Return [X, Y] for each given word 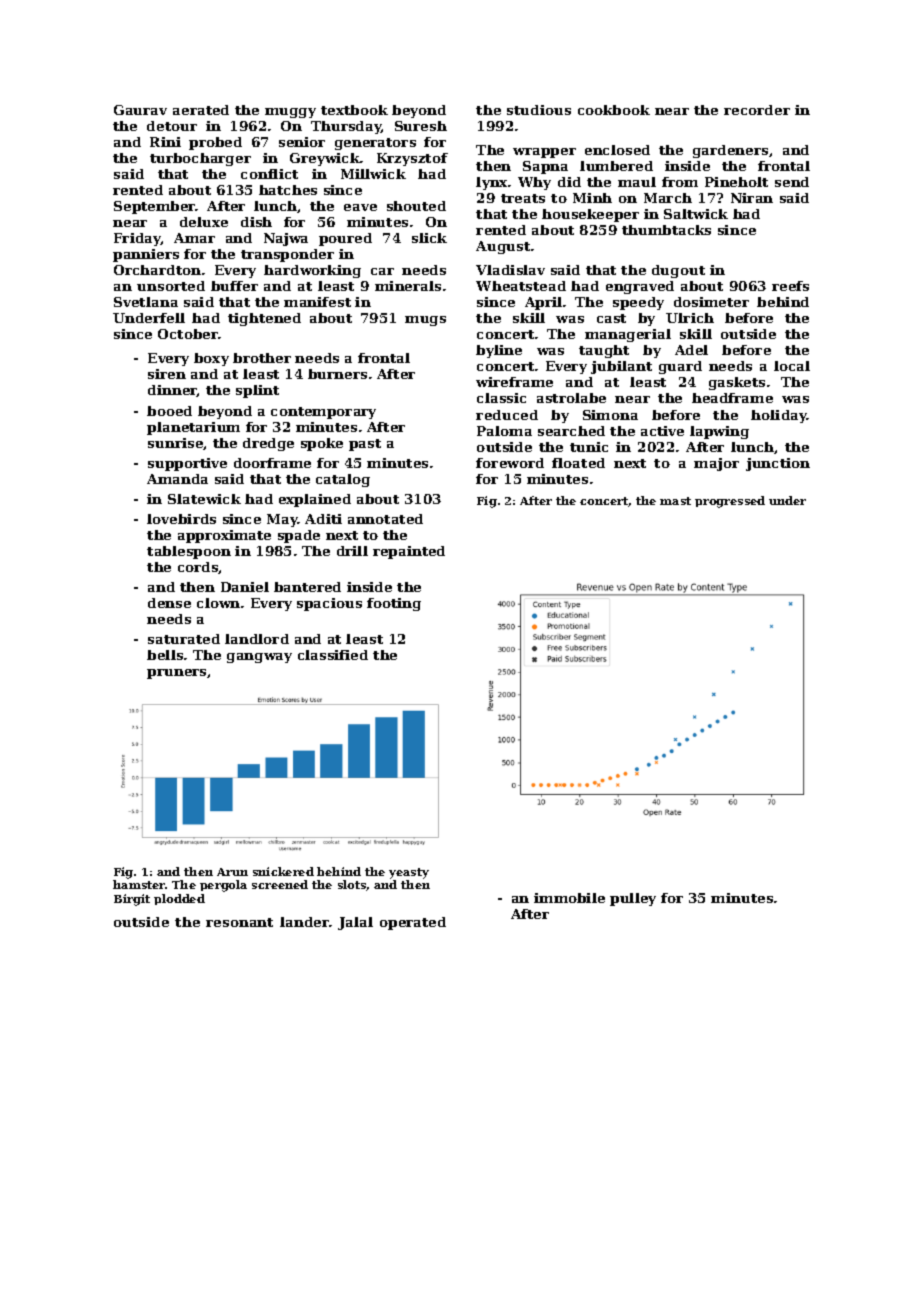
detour [172, 126]
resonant [239, 922]
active [662, 431]
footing [394, 604]
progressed [730, 502]
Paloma [504, 431]
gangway [259, 658]
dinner [173, 391]
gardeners [730, 151]
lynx [492, 183]
